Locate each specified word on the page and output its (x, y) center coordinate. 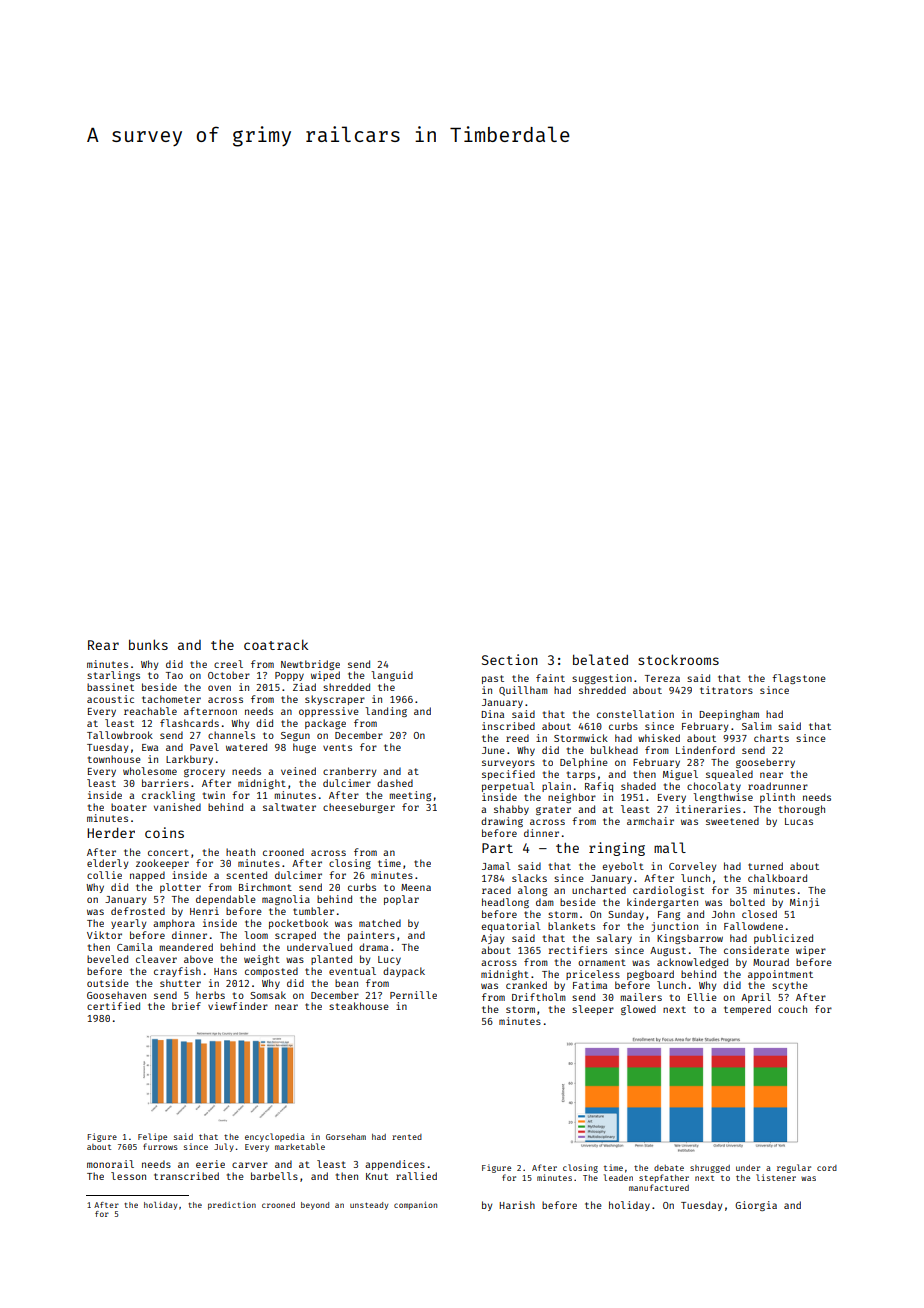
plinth (777, 798)
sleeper (593, 1010)
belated (600, 659)
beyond (315, 1206)
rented (407, 1137)
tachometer (171, 699)
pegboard (650, 975)
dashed (395, 783)
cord (827, 1168)
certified (113, 1006)
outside (108, 983)
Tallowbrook (120, 735)
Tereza (662, 678)
